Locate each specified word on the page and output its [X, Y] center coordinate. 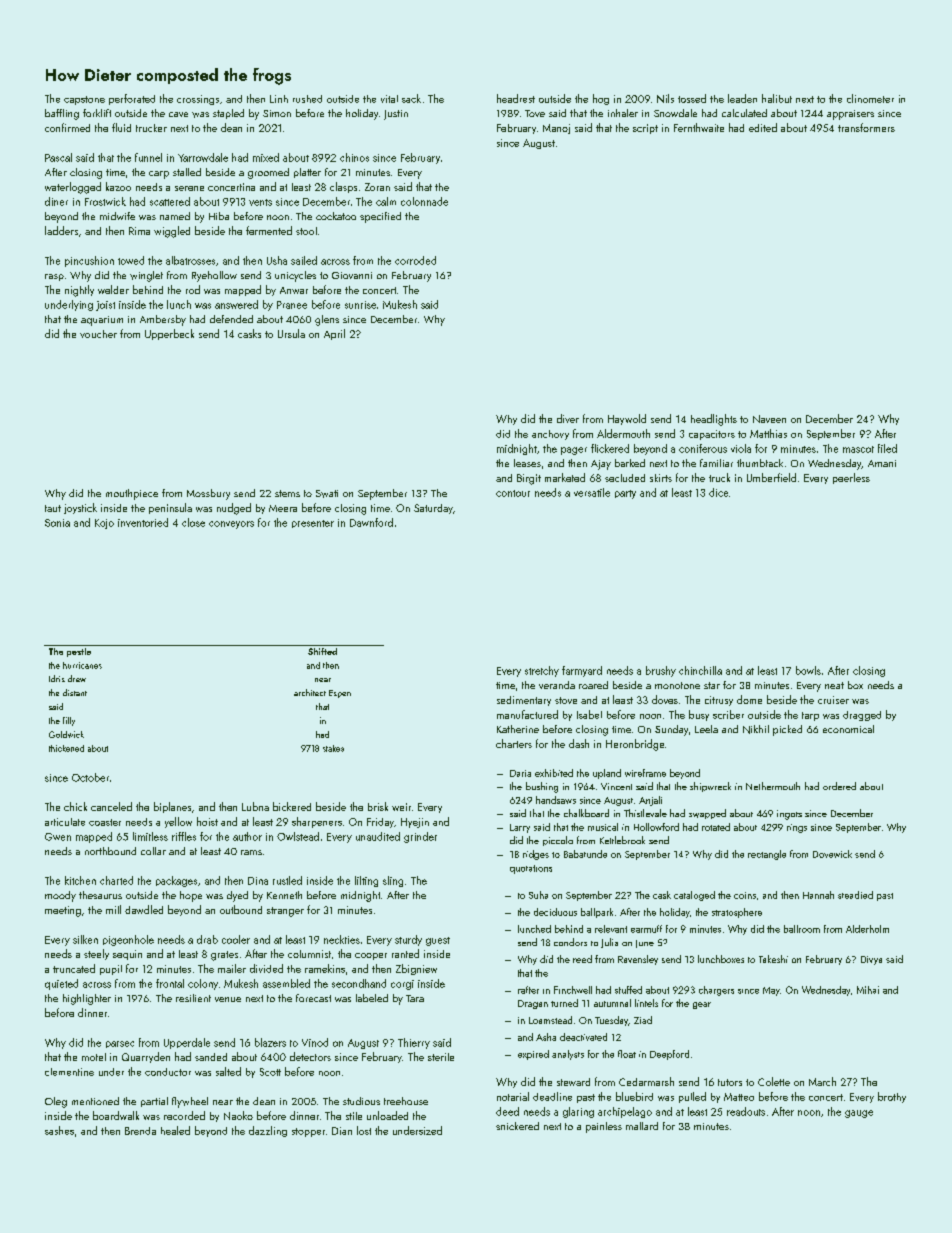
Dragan [533, 1004]
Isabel [589, 714]
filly [69, 721]
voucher [98, 334]
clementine [69, 1072]
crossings [198, 100]
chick [75, 806]
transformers [866, 127]
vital [389, 99]
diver [568, 418]
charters [514, 743]
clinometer [870, 98]
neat [834, 685]
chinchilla [700, 670]
